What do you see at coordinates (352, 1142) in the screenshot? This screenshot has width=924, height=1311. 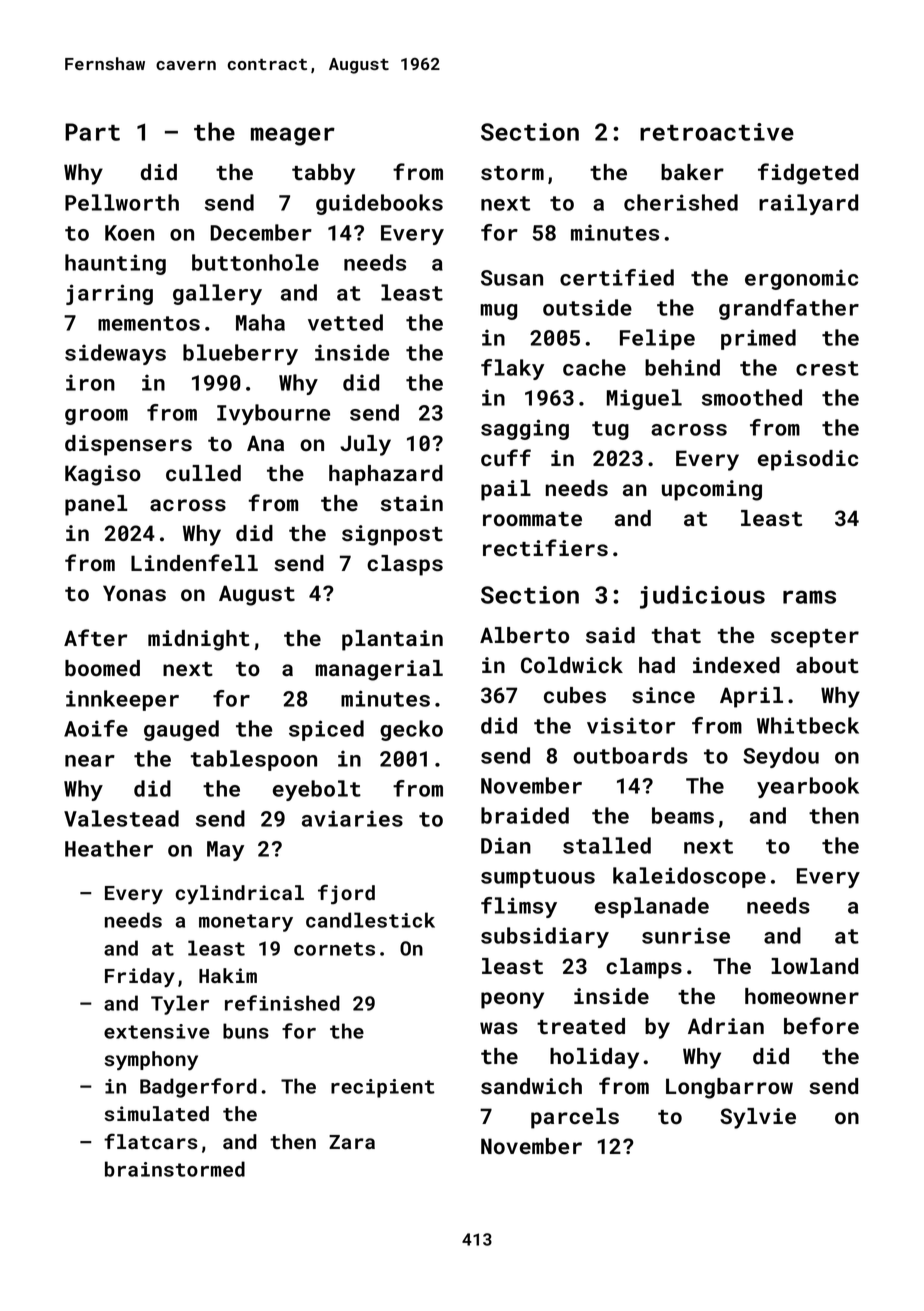 I see `Zara` at bounding box center [352, 1142].
